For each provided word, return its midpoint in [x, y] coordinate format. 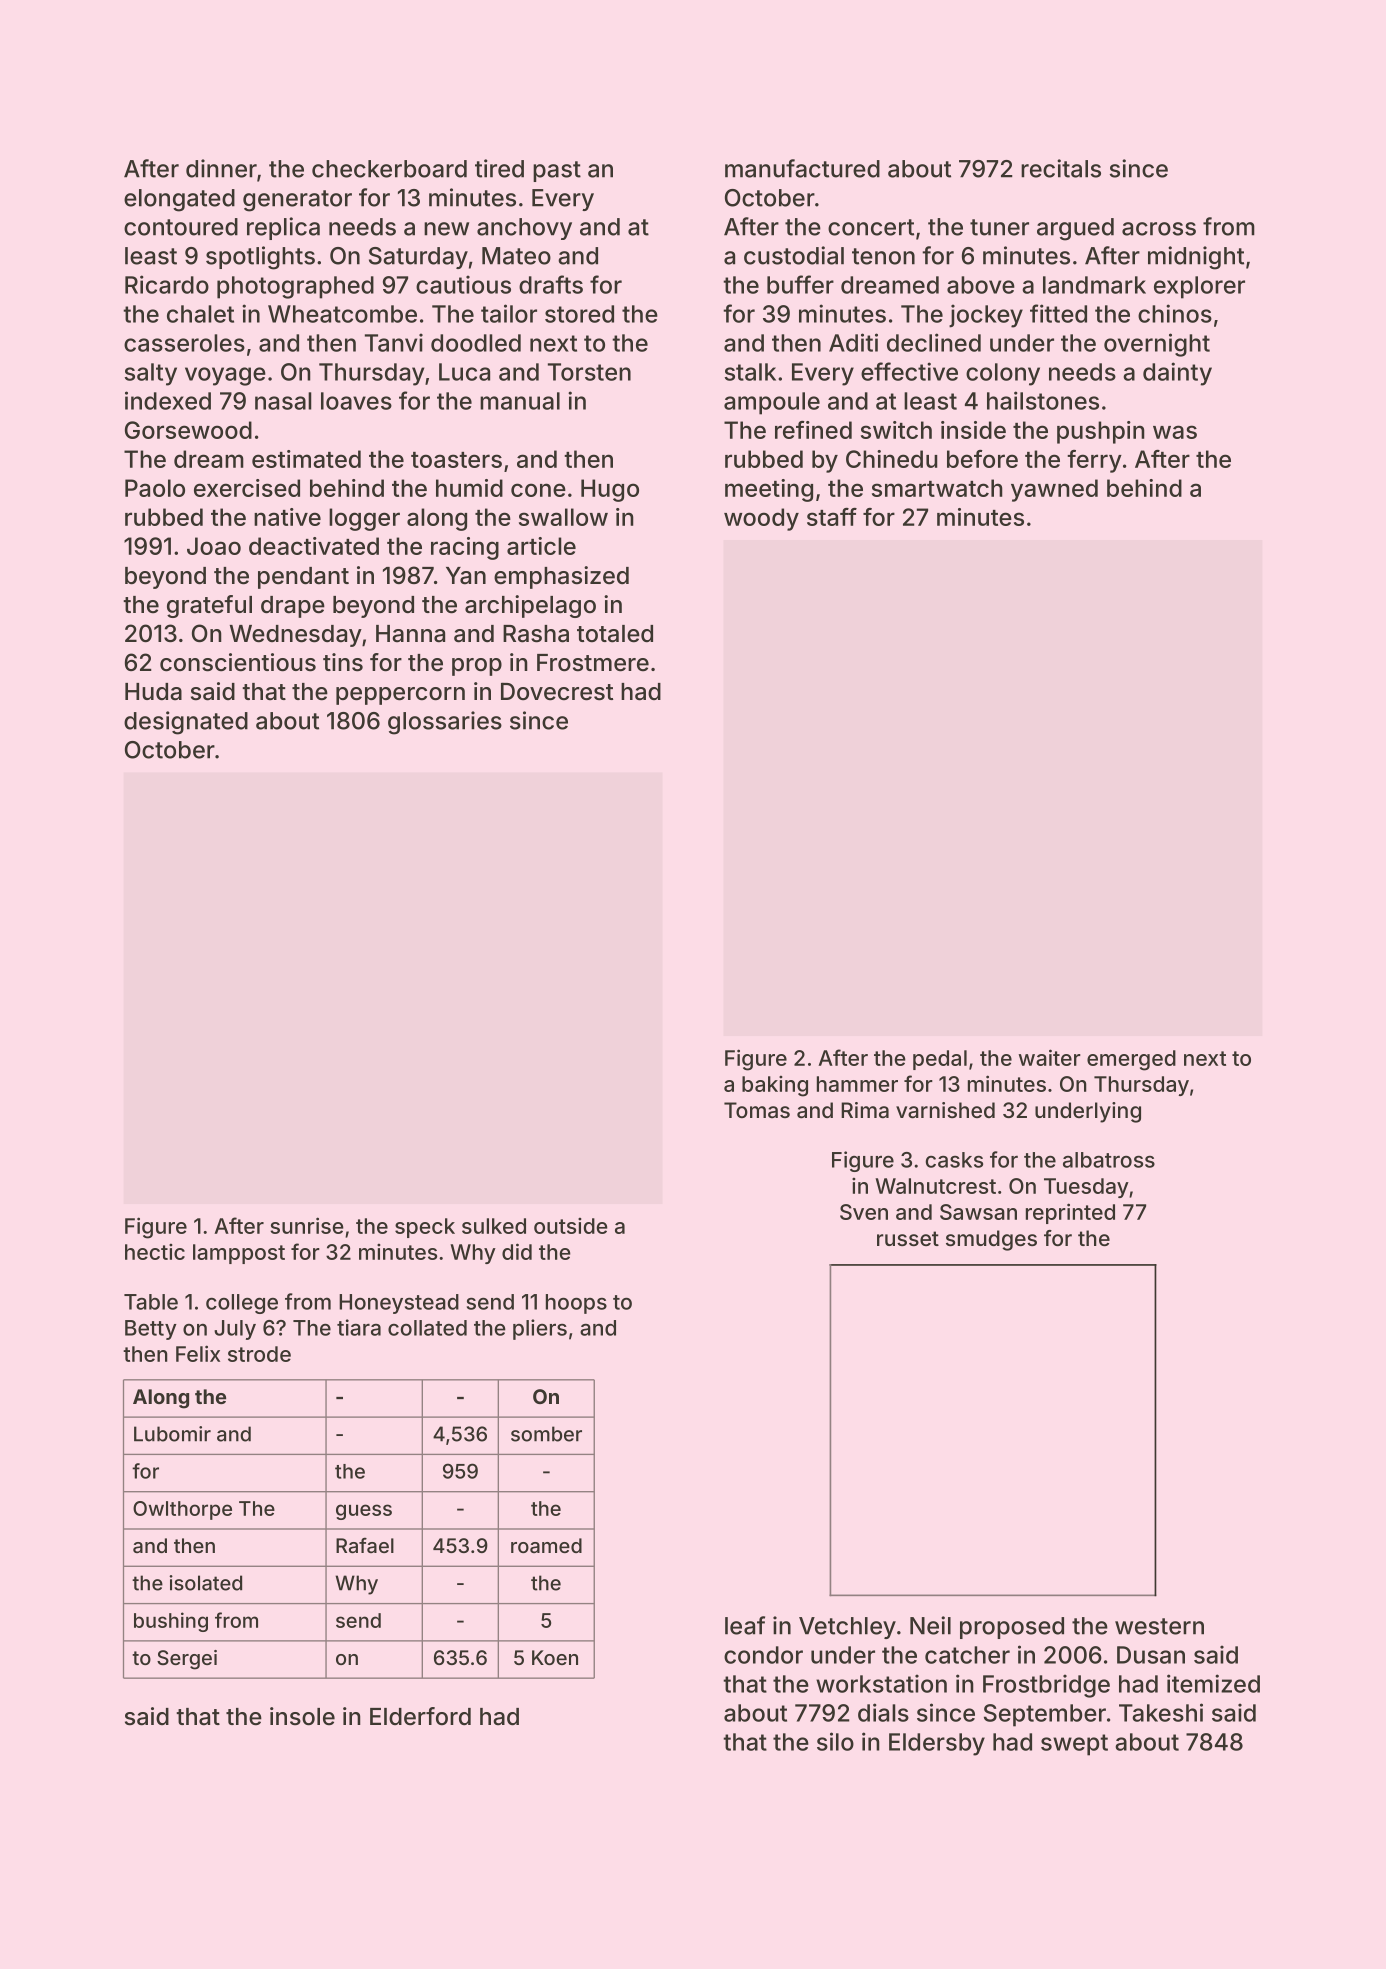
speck [425, 1228]
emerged [1131, 1060]
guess [364, 1512]
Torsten [589, 372]
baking [775, 1086]
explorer [1199, 287]
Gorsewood [188, 430]
